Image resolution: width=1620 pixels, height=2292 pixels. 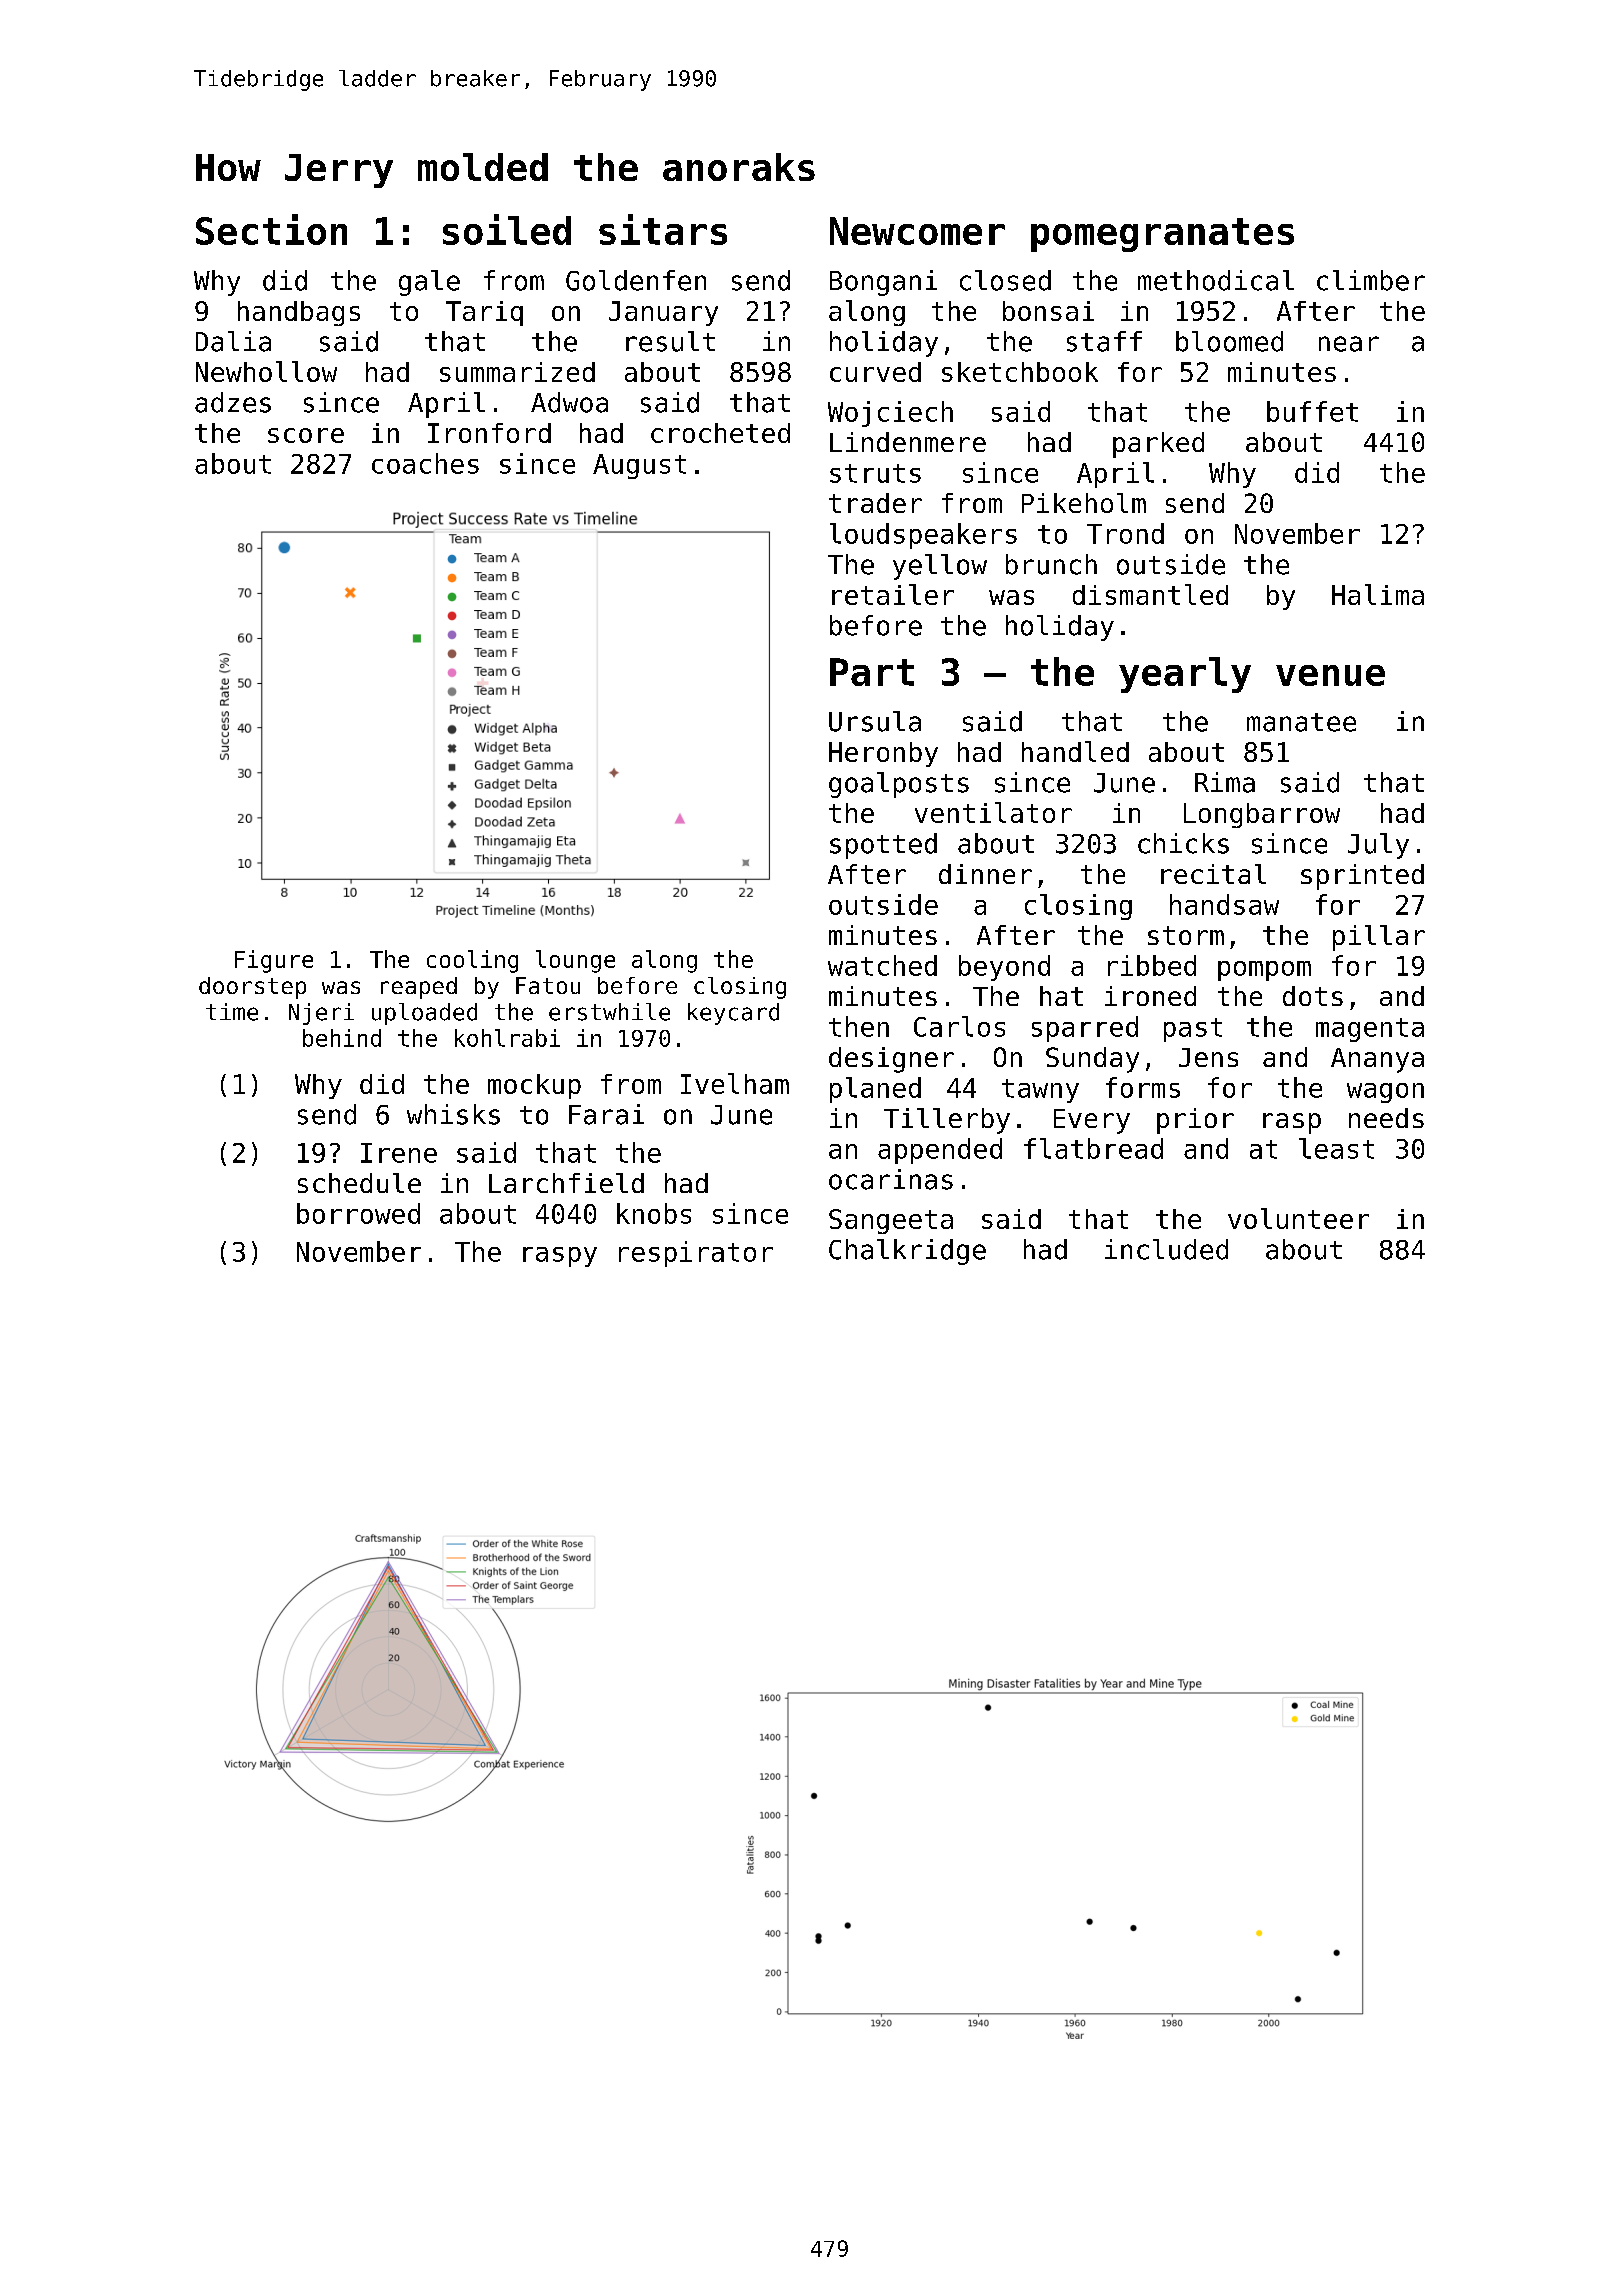 I want to click on cooling, so click(x=472, y=961).
